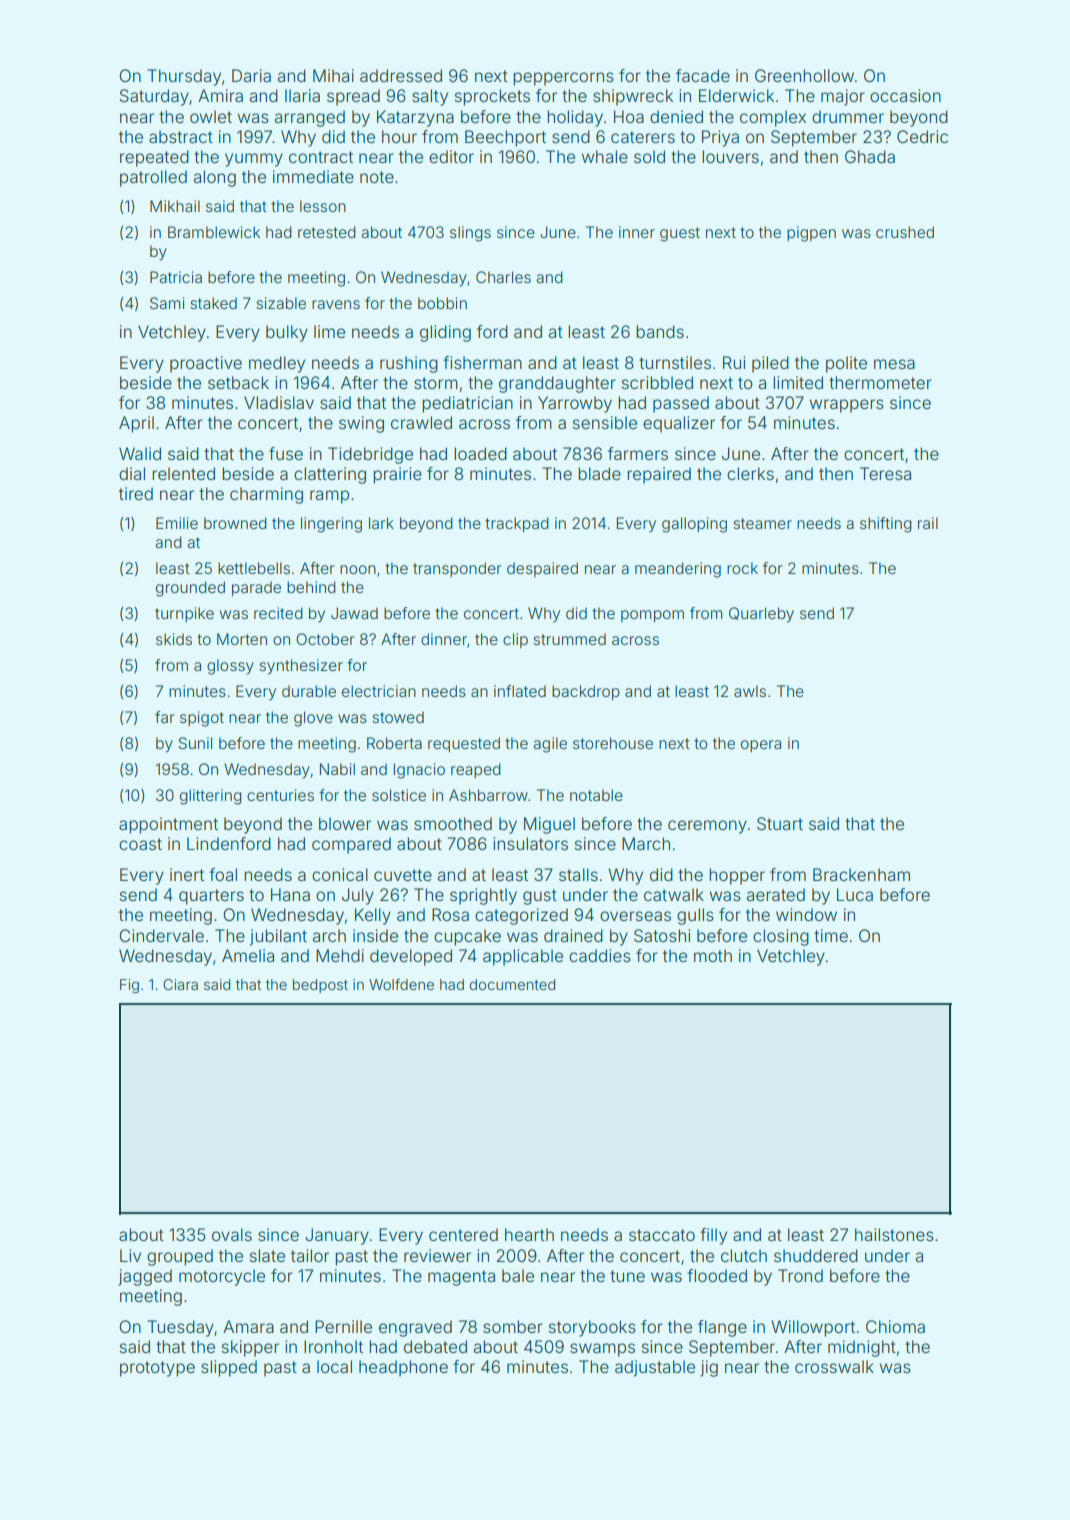 The image size is (1070, 1520). I want to click on Ciara, so click(180, 984).
